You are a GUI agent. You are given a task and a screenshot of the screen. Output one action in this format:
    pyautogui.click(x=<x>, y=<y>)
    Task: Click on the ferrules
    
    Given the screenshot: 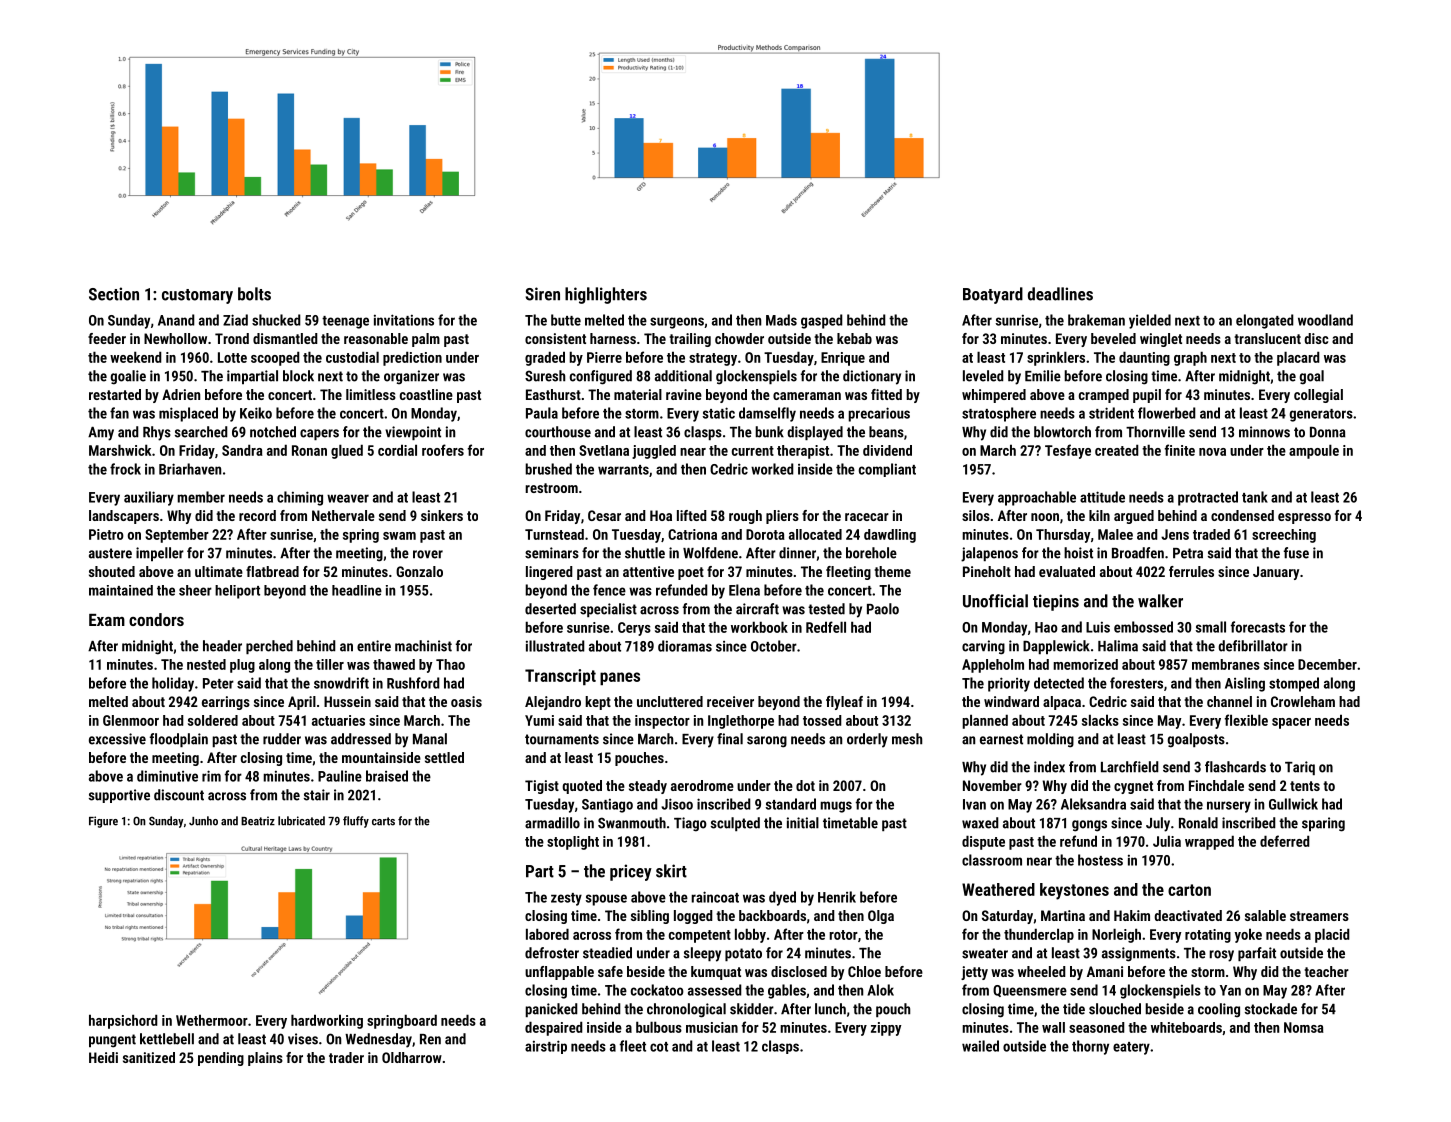 What is the action you would take?
    pyautogui.click(x=1191, y=571)
